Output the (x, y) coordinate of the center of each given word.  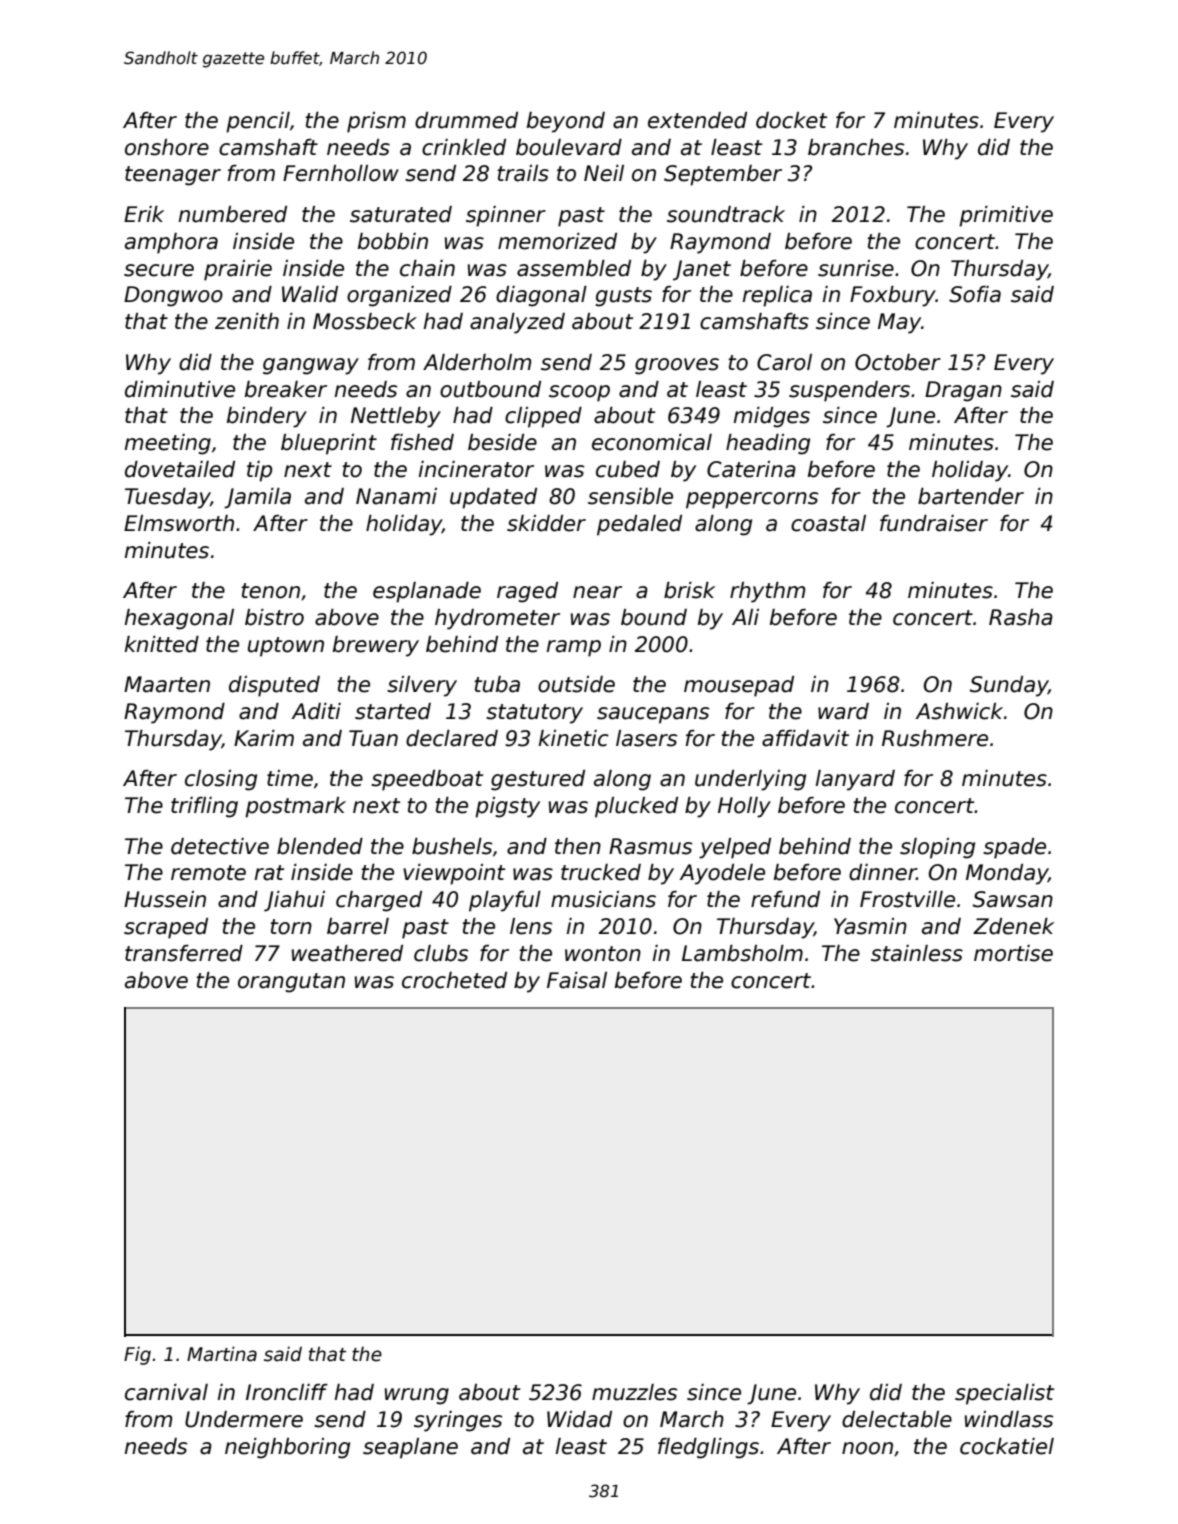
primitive (1006, 216)
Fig (137, 1355)
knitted (162, 644)
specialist (1004, 1394)
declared (452, 738)
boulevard (569, 147)
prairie (238, 270)
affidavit (805, 738)
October (898, 362)
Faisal (577, 980)
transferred (184, 953)
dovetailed (180, 469)
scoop (579, 393)
